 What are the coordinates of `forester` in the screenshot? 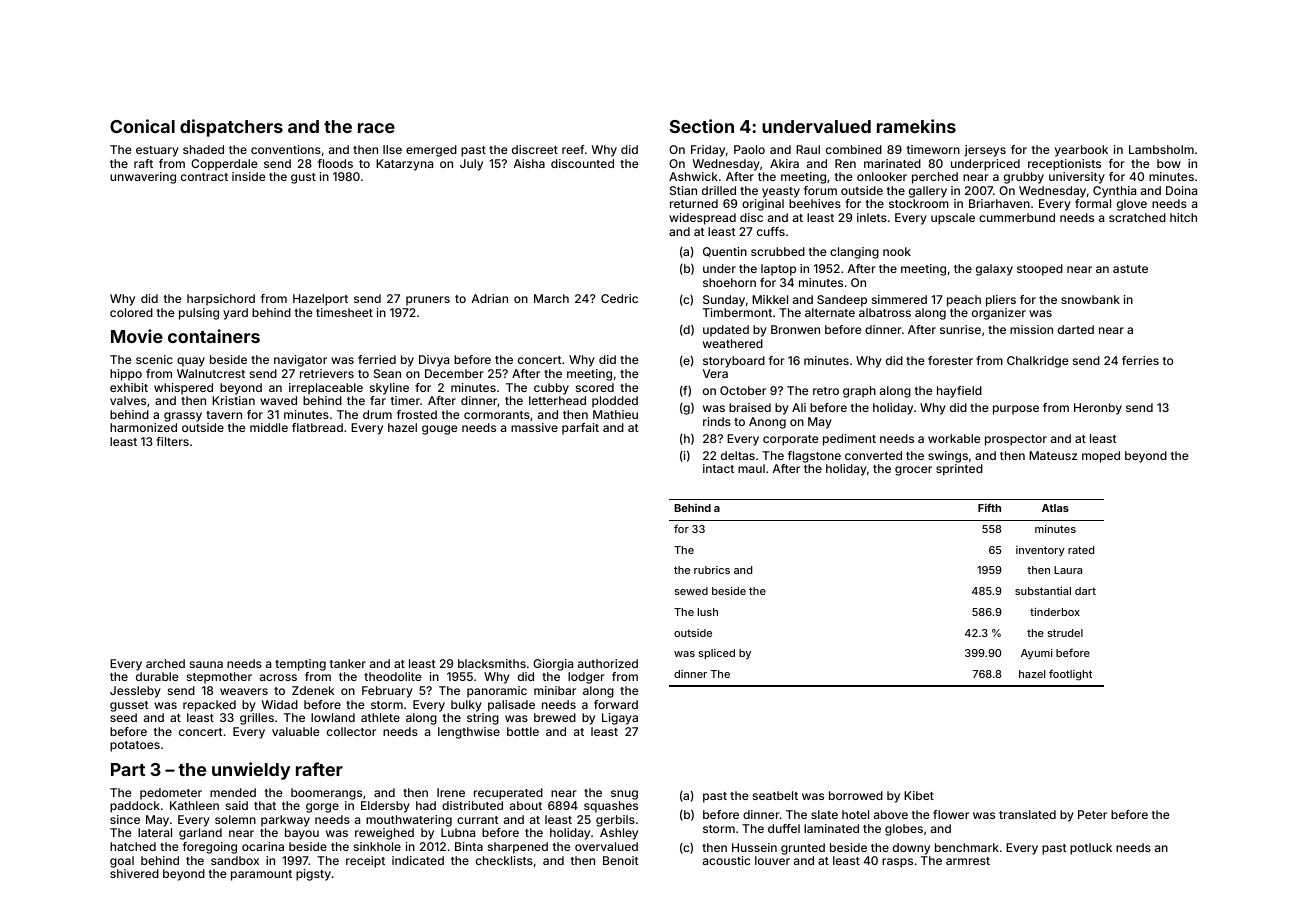 It's located at (950, 360).
